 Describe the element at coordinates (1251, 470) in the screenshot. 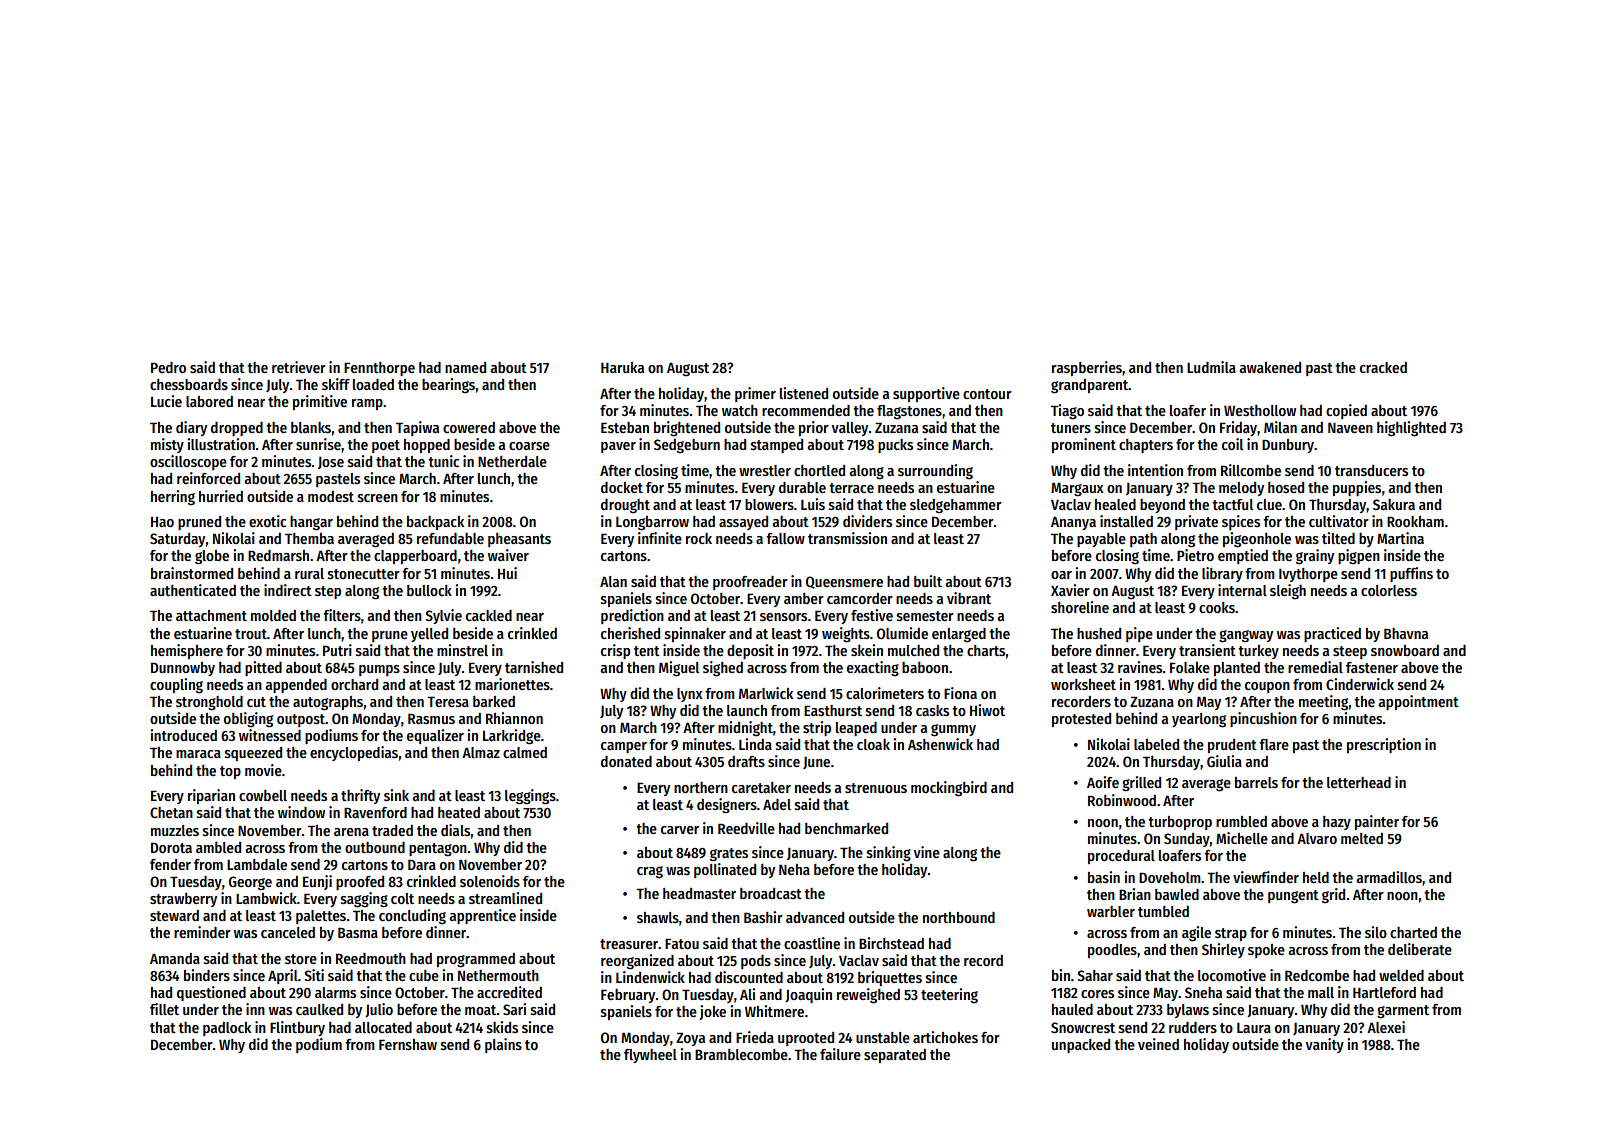

I see `Rillcombe` at that location.
